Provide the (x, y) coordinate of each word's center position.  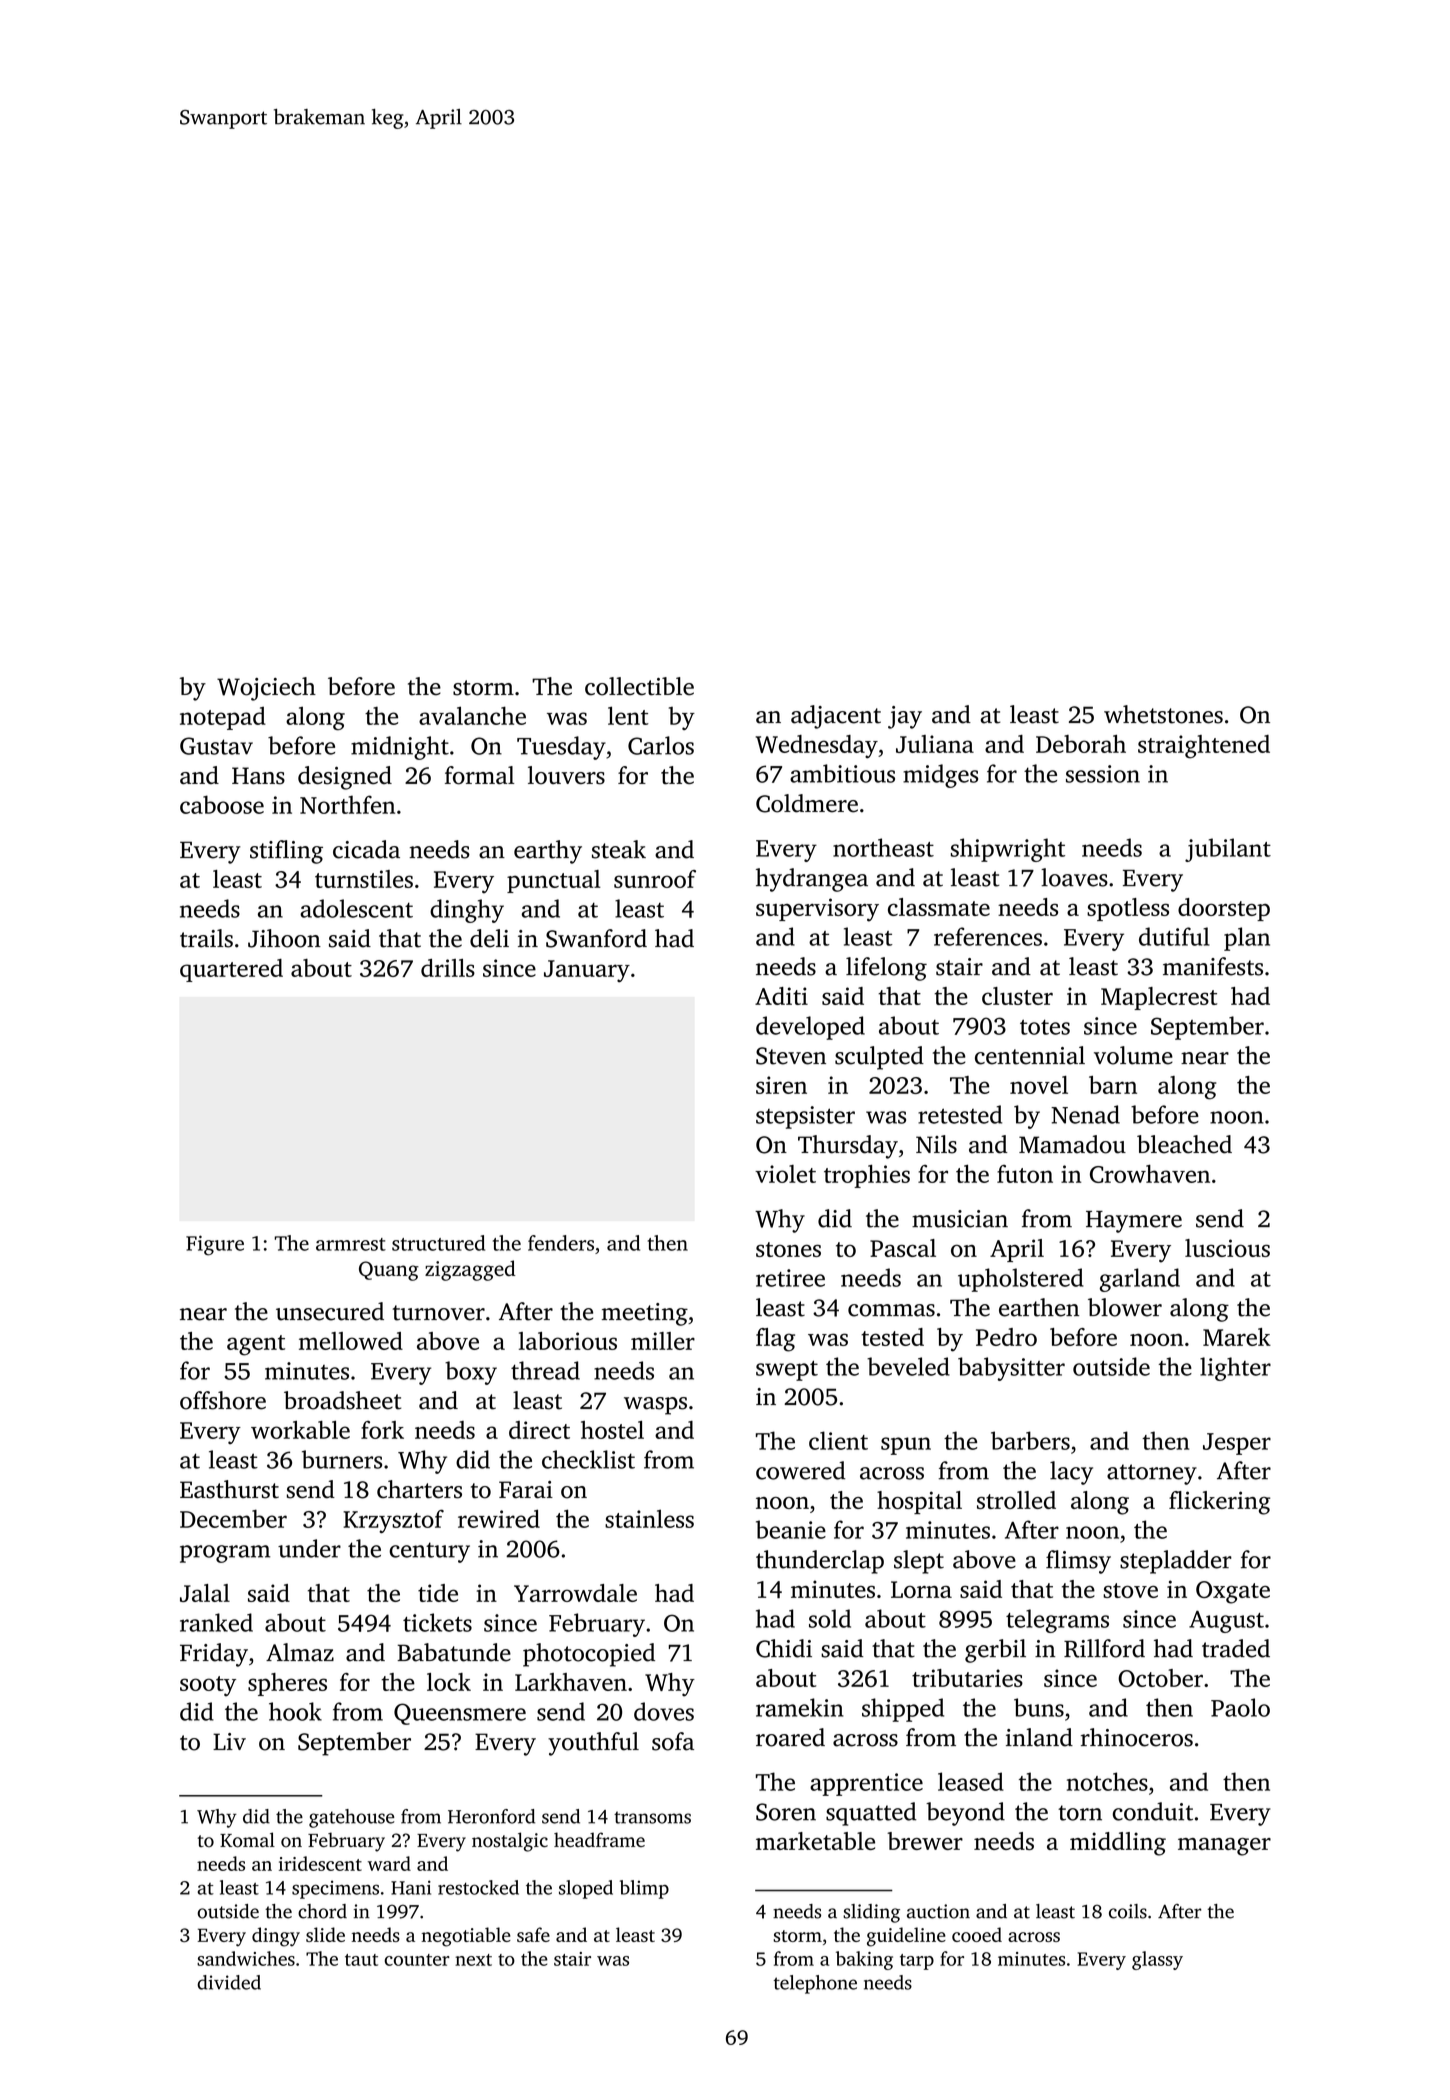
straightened (1204, 747)
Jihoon (284, 938)
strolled (1016, 1500)
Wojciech (266, 689)
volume (1133, 1055)
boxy (471, 1373)
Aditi (781, 996)
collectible (639, 686)
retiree (790, 1278)
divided (229, 1982)
